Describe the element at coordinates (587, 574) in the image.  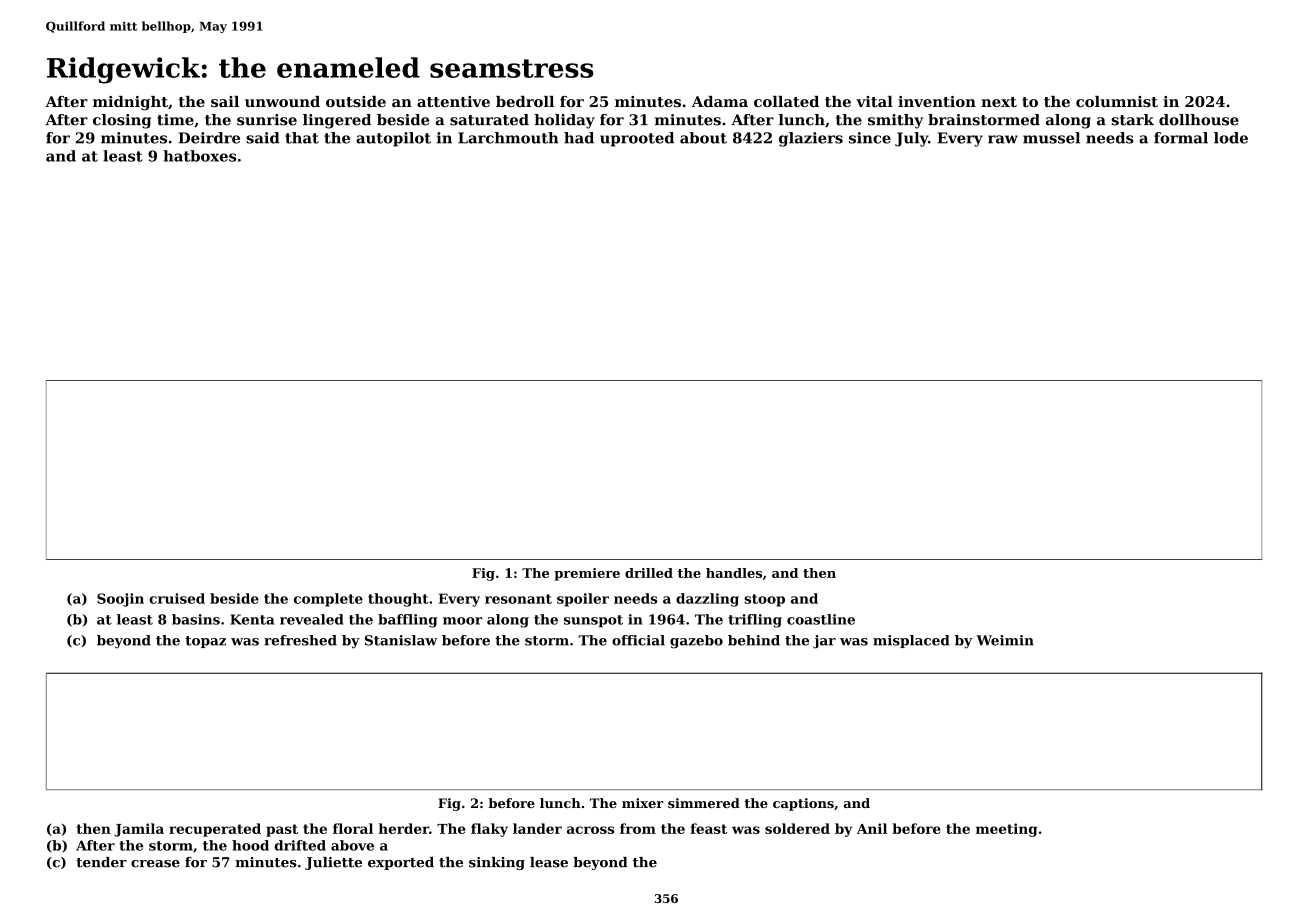
I see `premiere` at that location.
